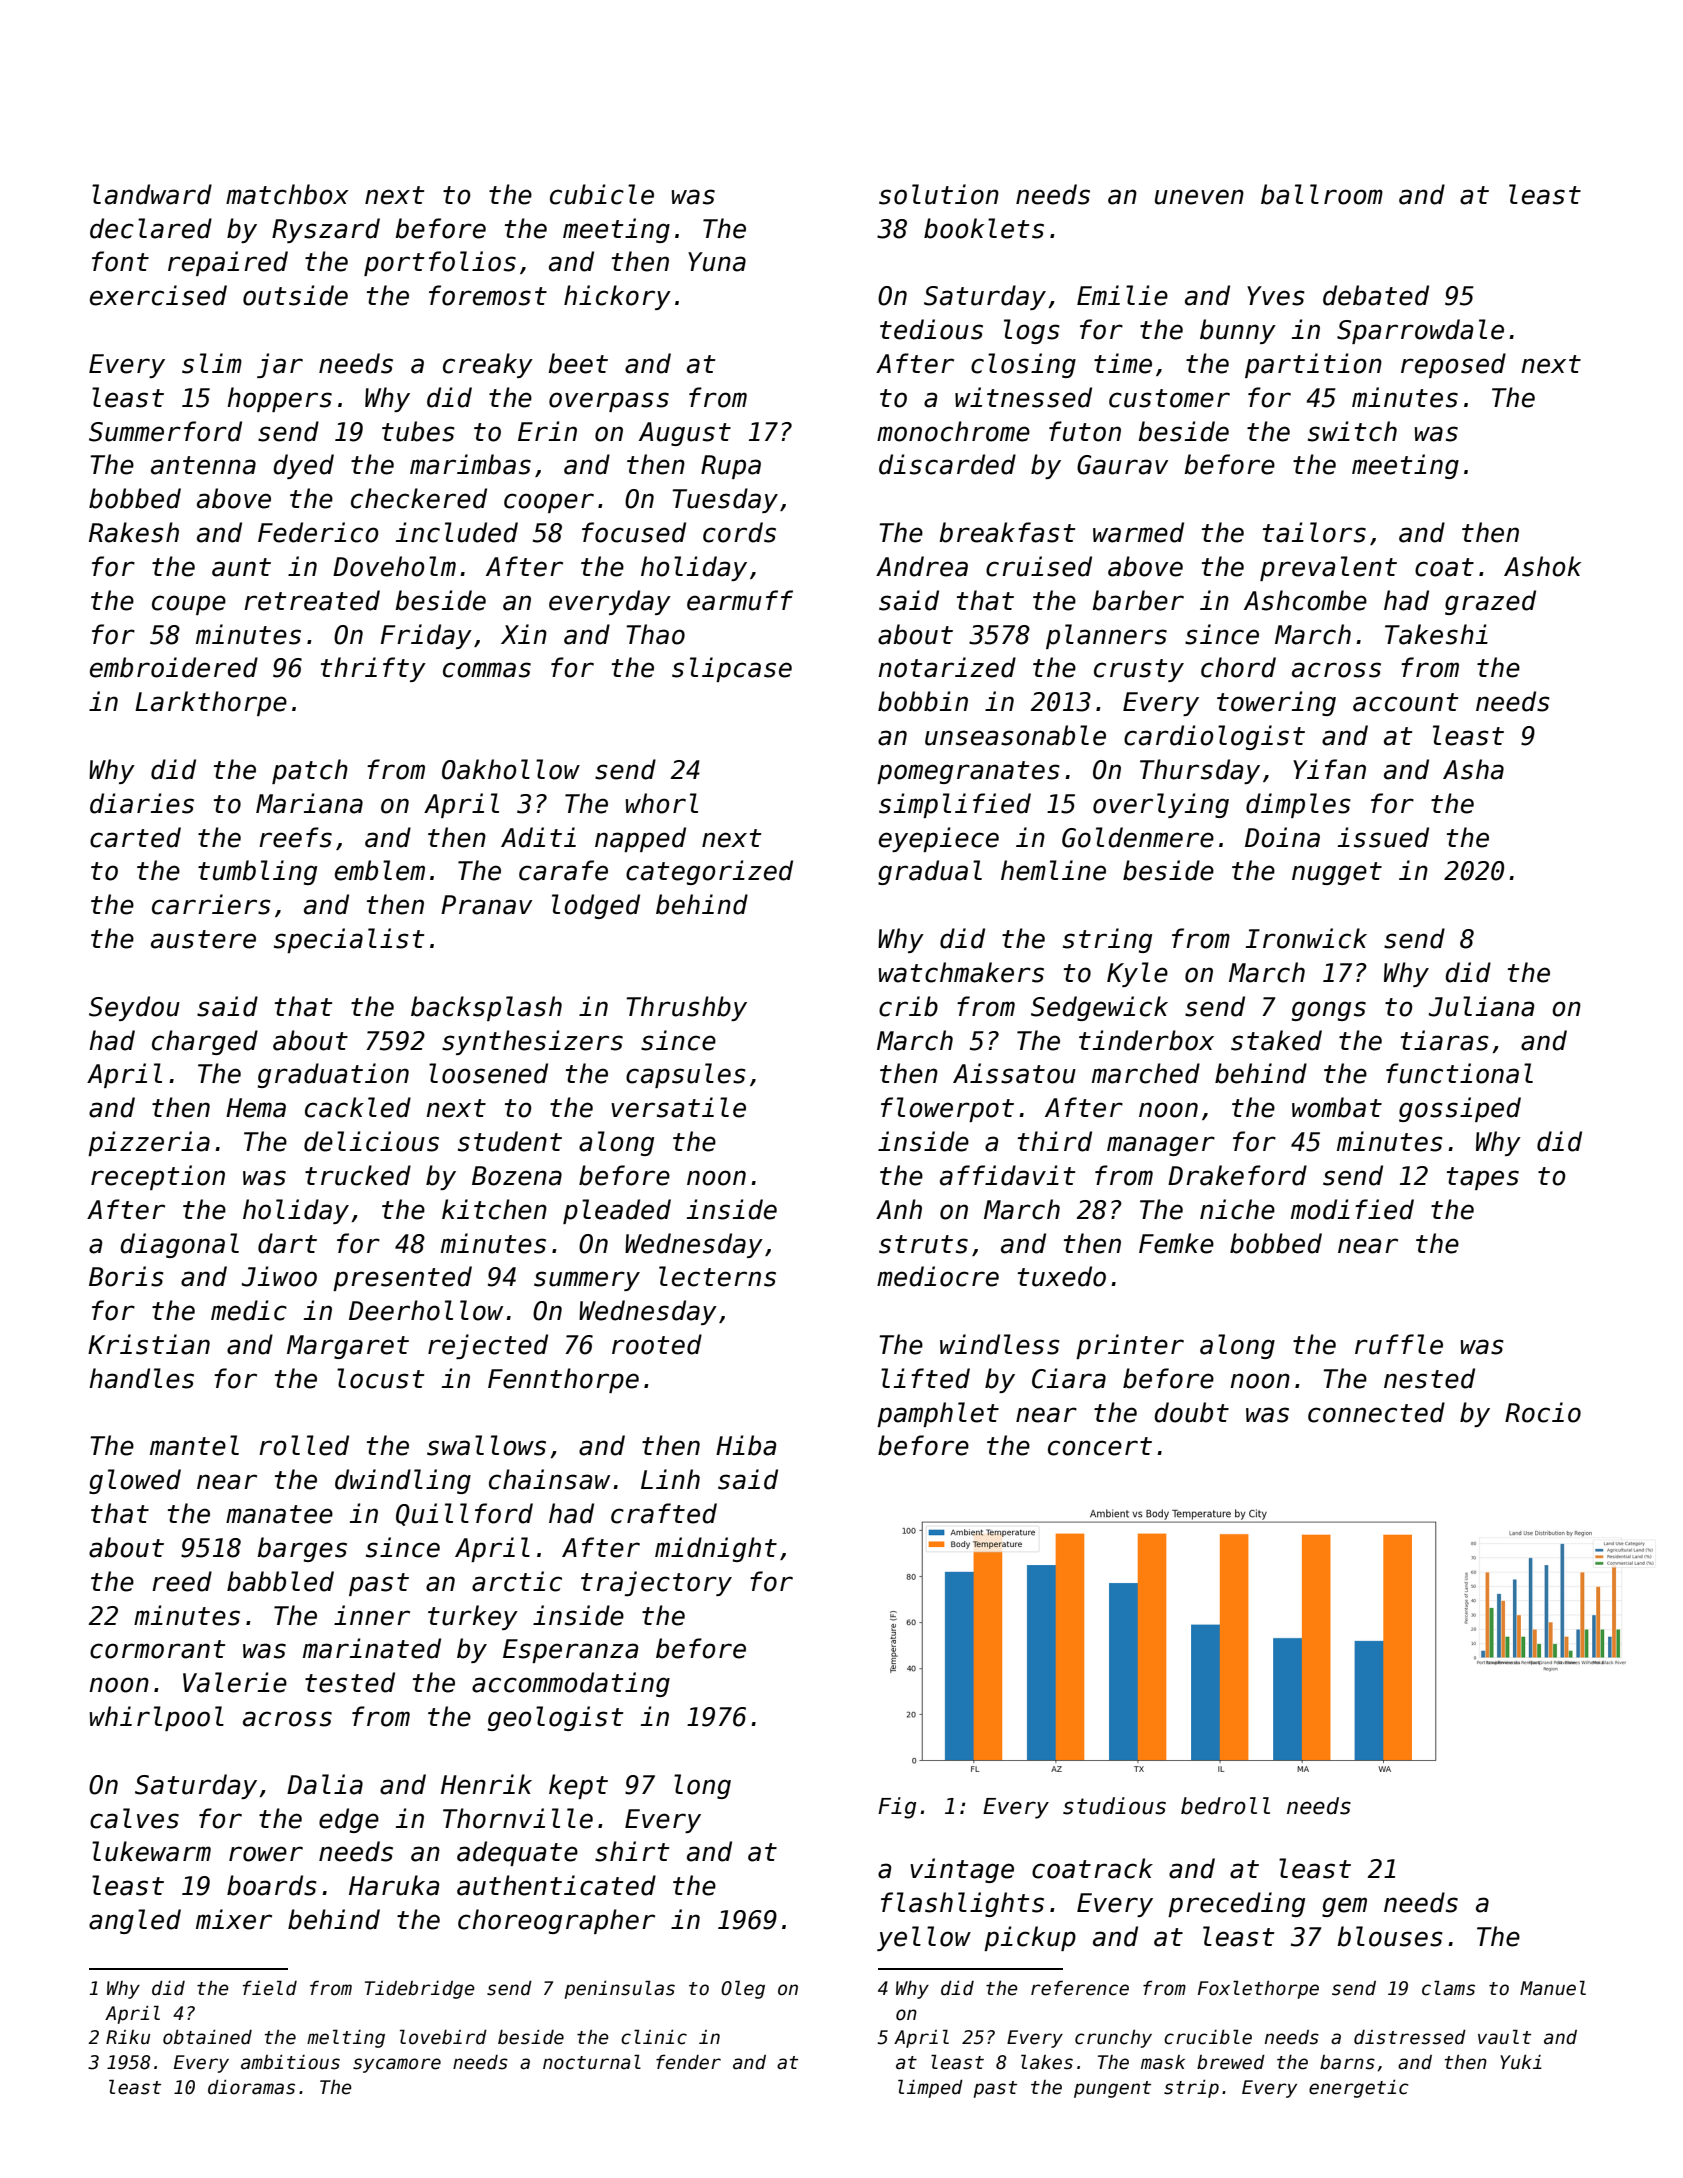 The image size is (1683, 2178). What do you see at coordinates (1543, 1412) in the screenshot?
I see `Rocio` at bounding box center [1543, 1412].
